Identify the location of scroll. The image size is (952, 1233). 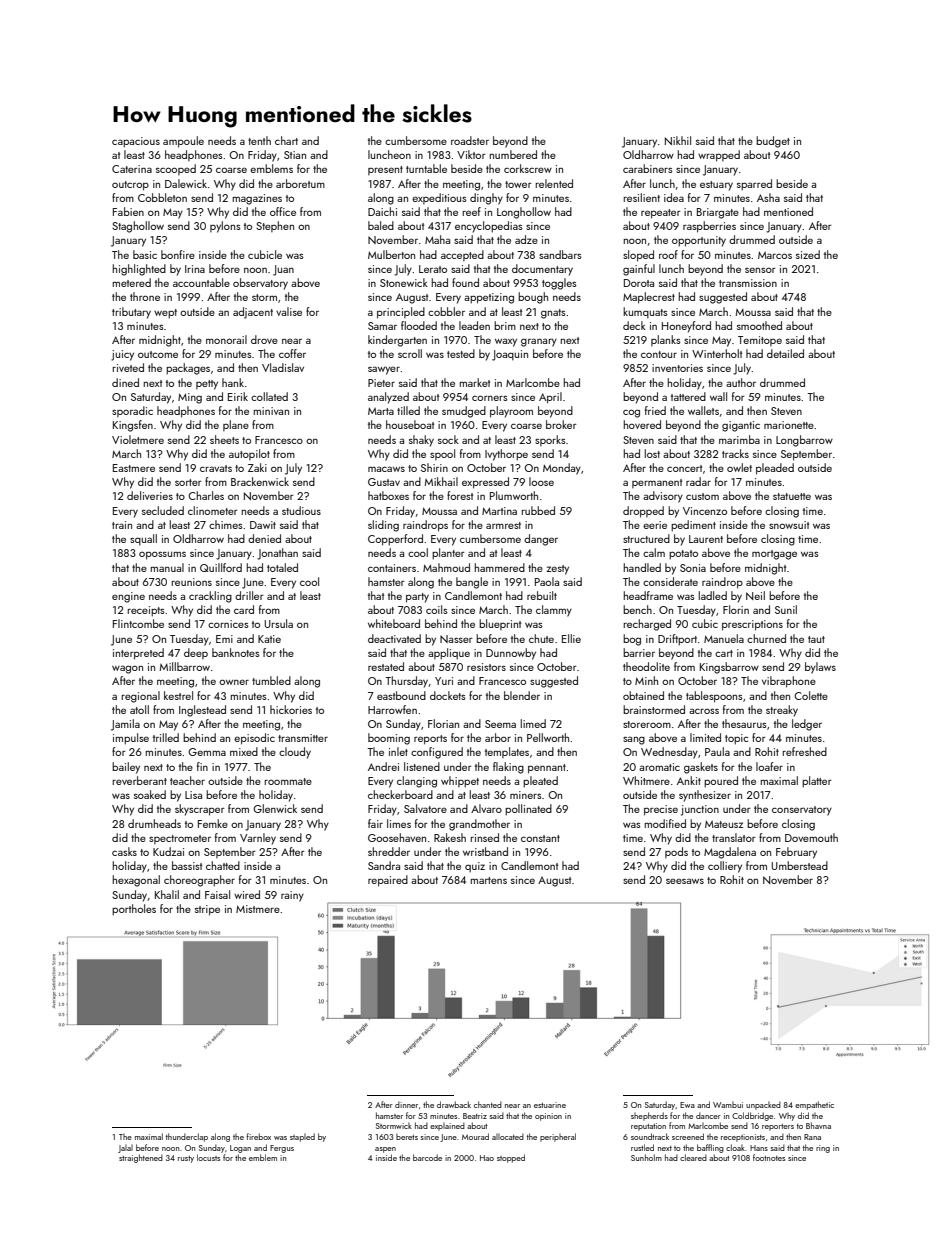
(410, 353).
